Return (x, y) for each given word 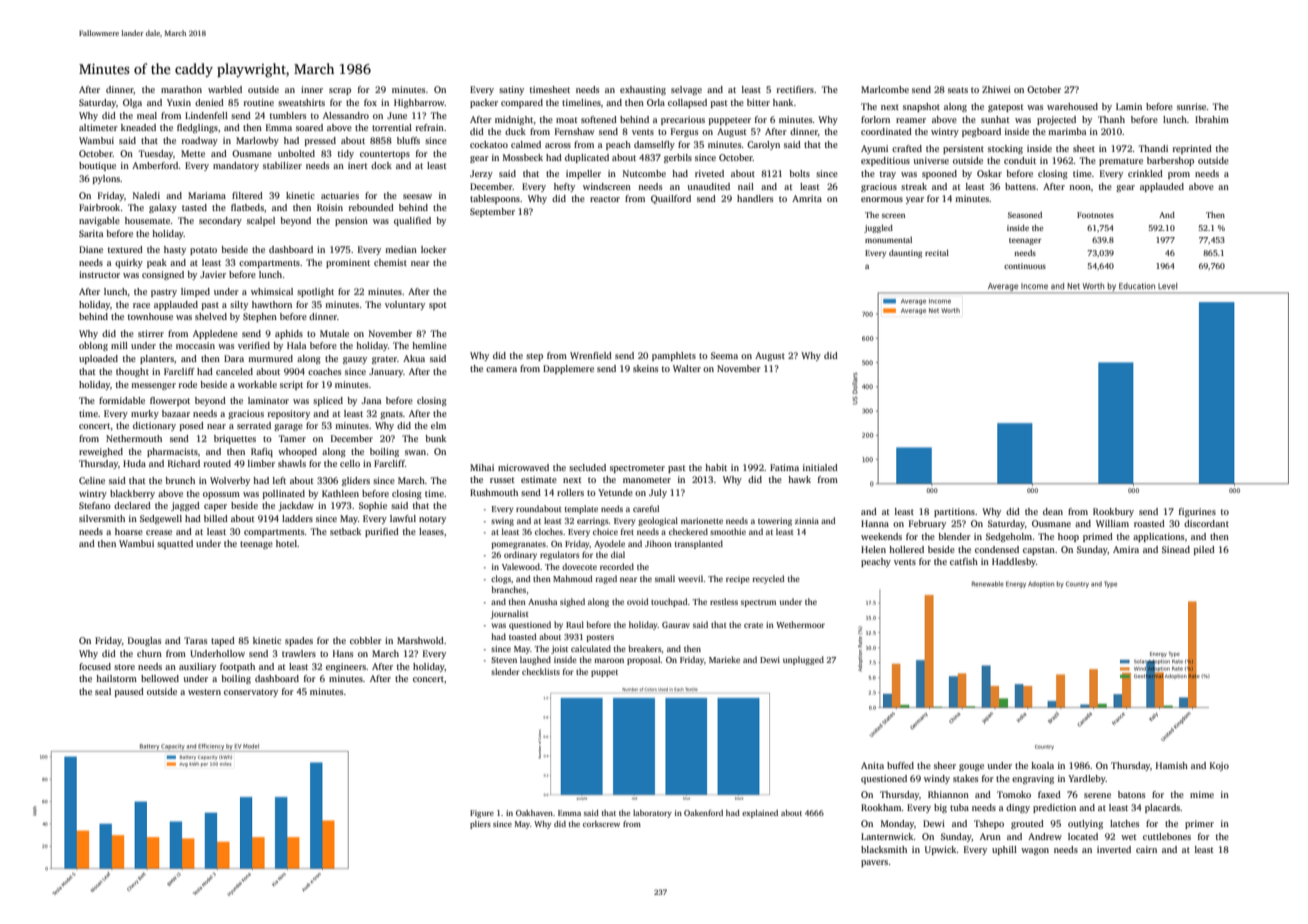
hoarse (129, 531)
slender (505, 671)
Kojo (1219, 766)
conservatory (251, 693)
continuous (1025, 266)
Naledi (146, 195)
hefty (564, 187)
